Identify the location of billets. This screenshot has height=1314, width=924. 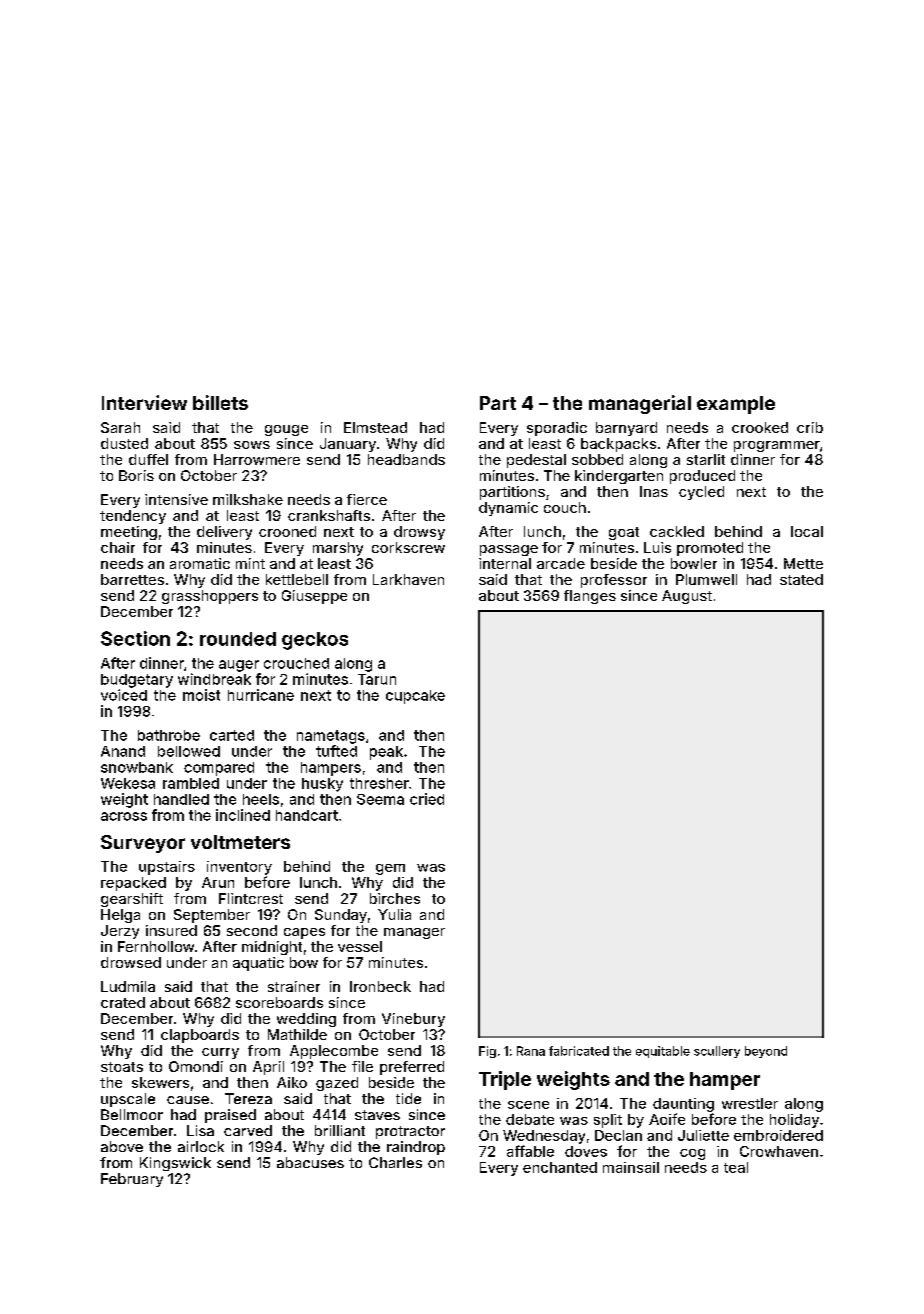
(220, 402).
